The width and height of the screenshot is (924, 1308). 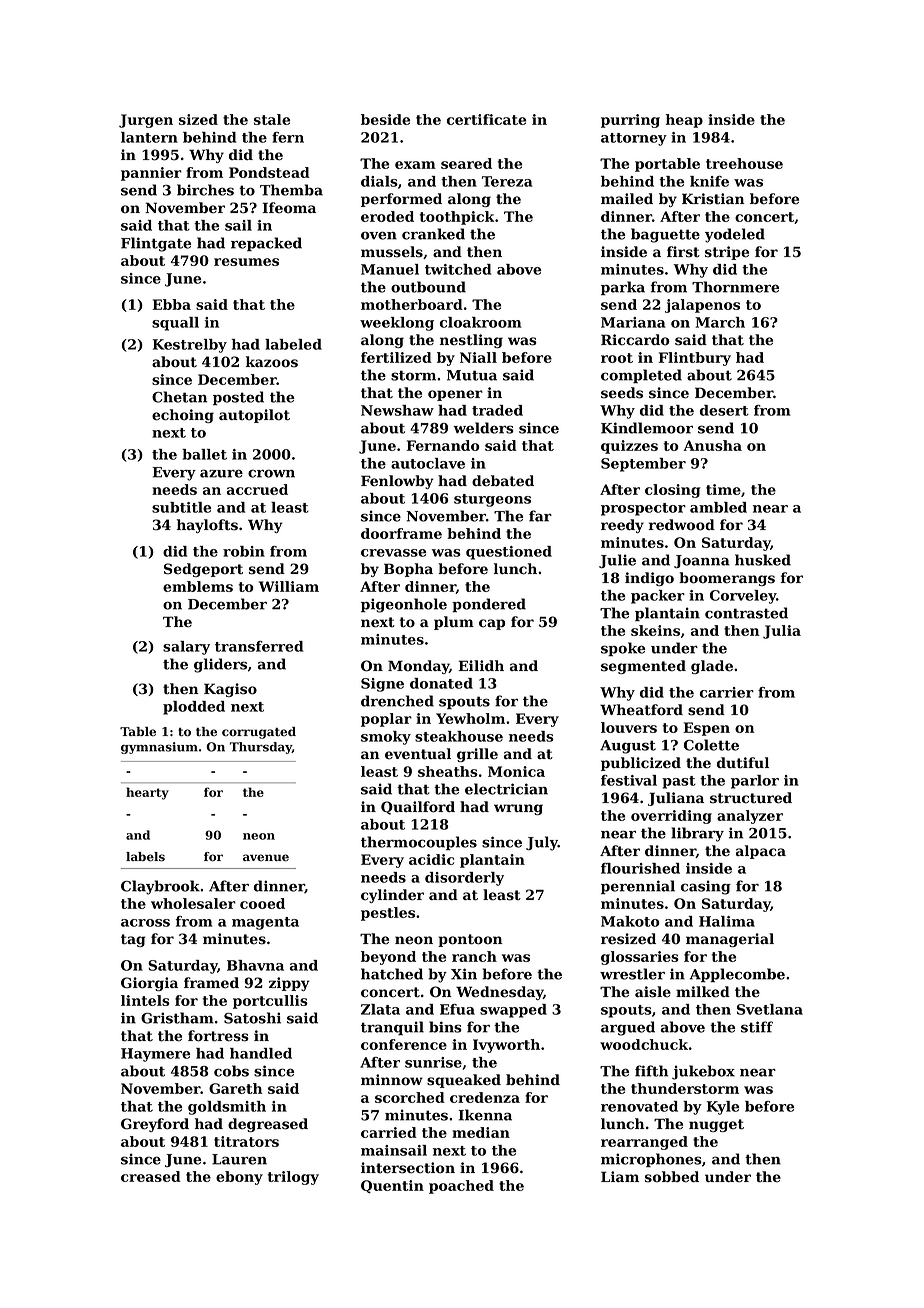 I want to click on degreased, so click(x=268, y=1125).
